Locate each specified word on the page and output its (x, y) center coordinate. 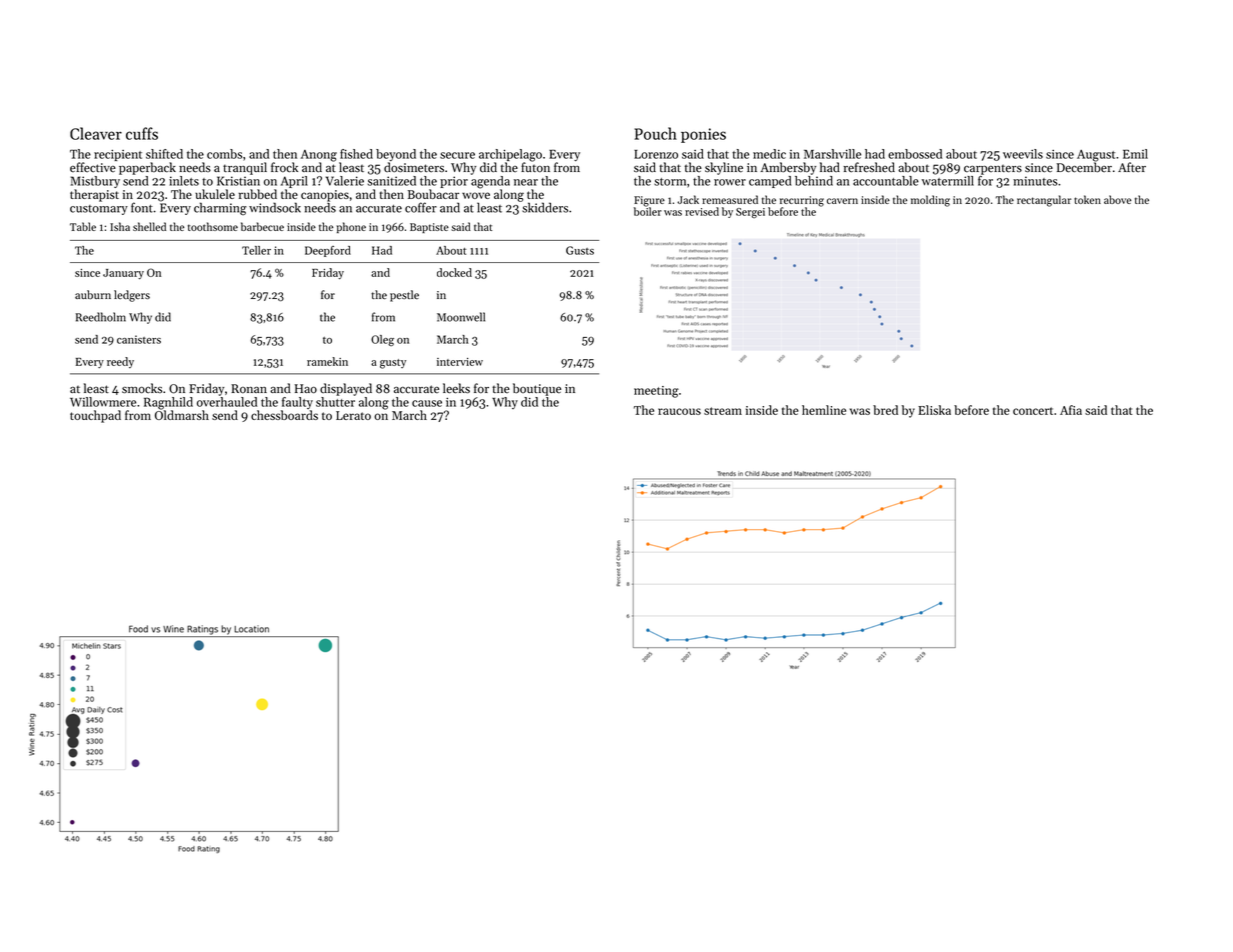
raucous (679, 411)
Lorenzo (656, 154)
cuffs (142, 133)
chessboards (284, 415)
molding (930, 201)
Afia (1071, 410)
